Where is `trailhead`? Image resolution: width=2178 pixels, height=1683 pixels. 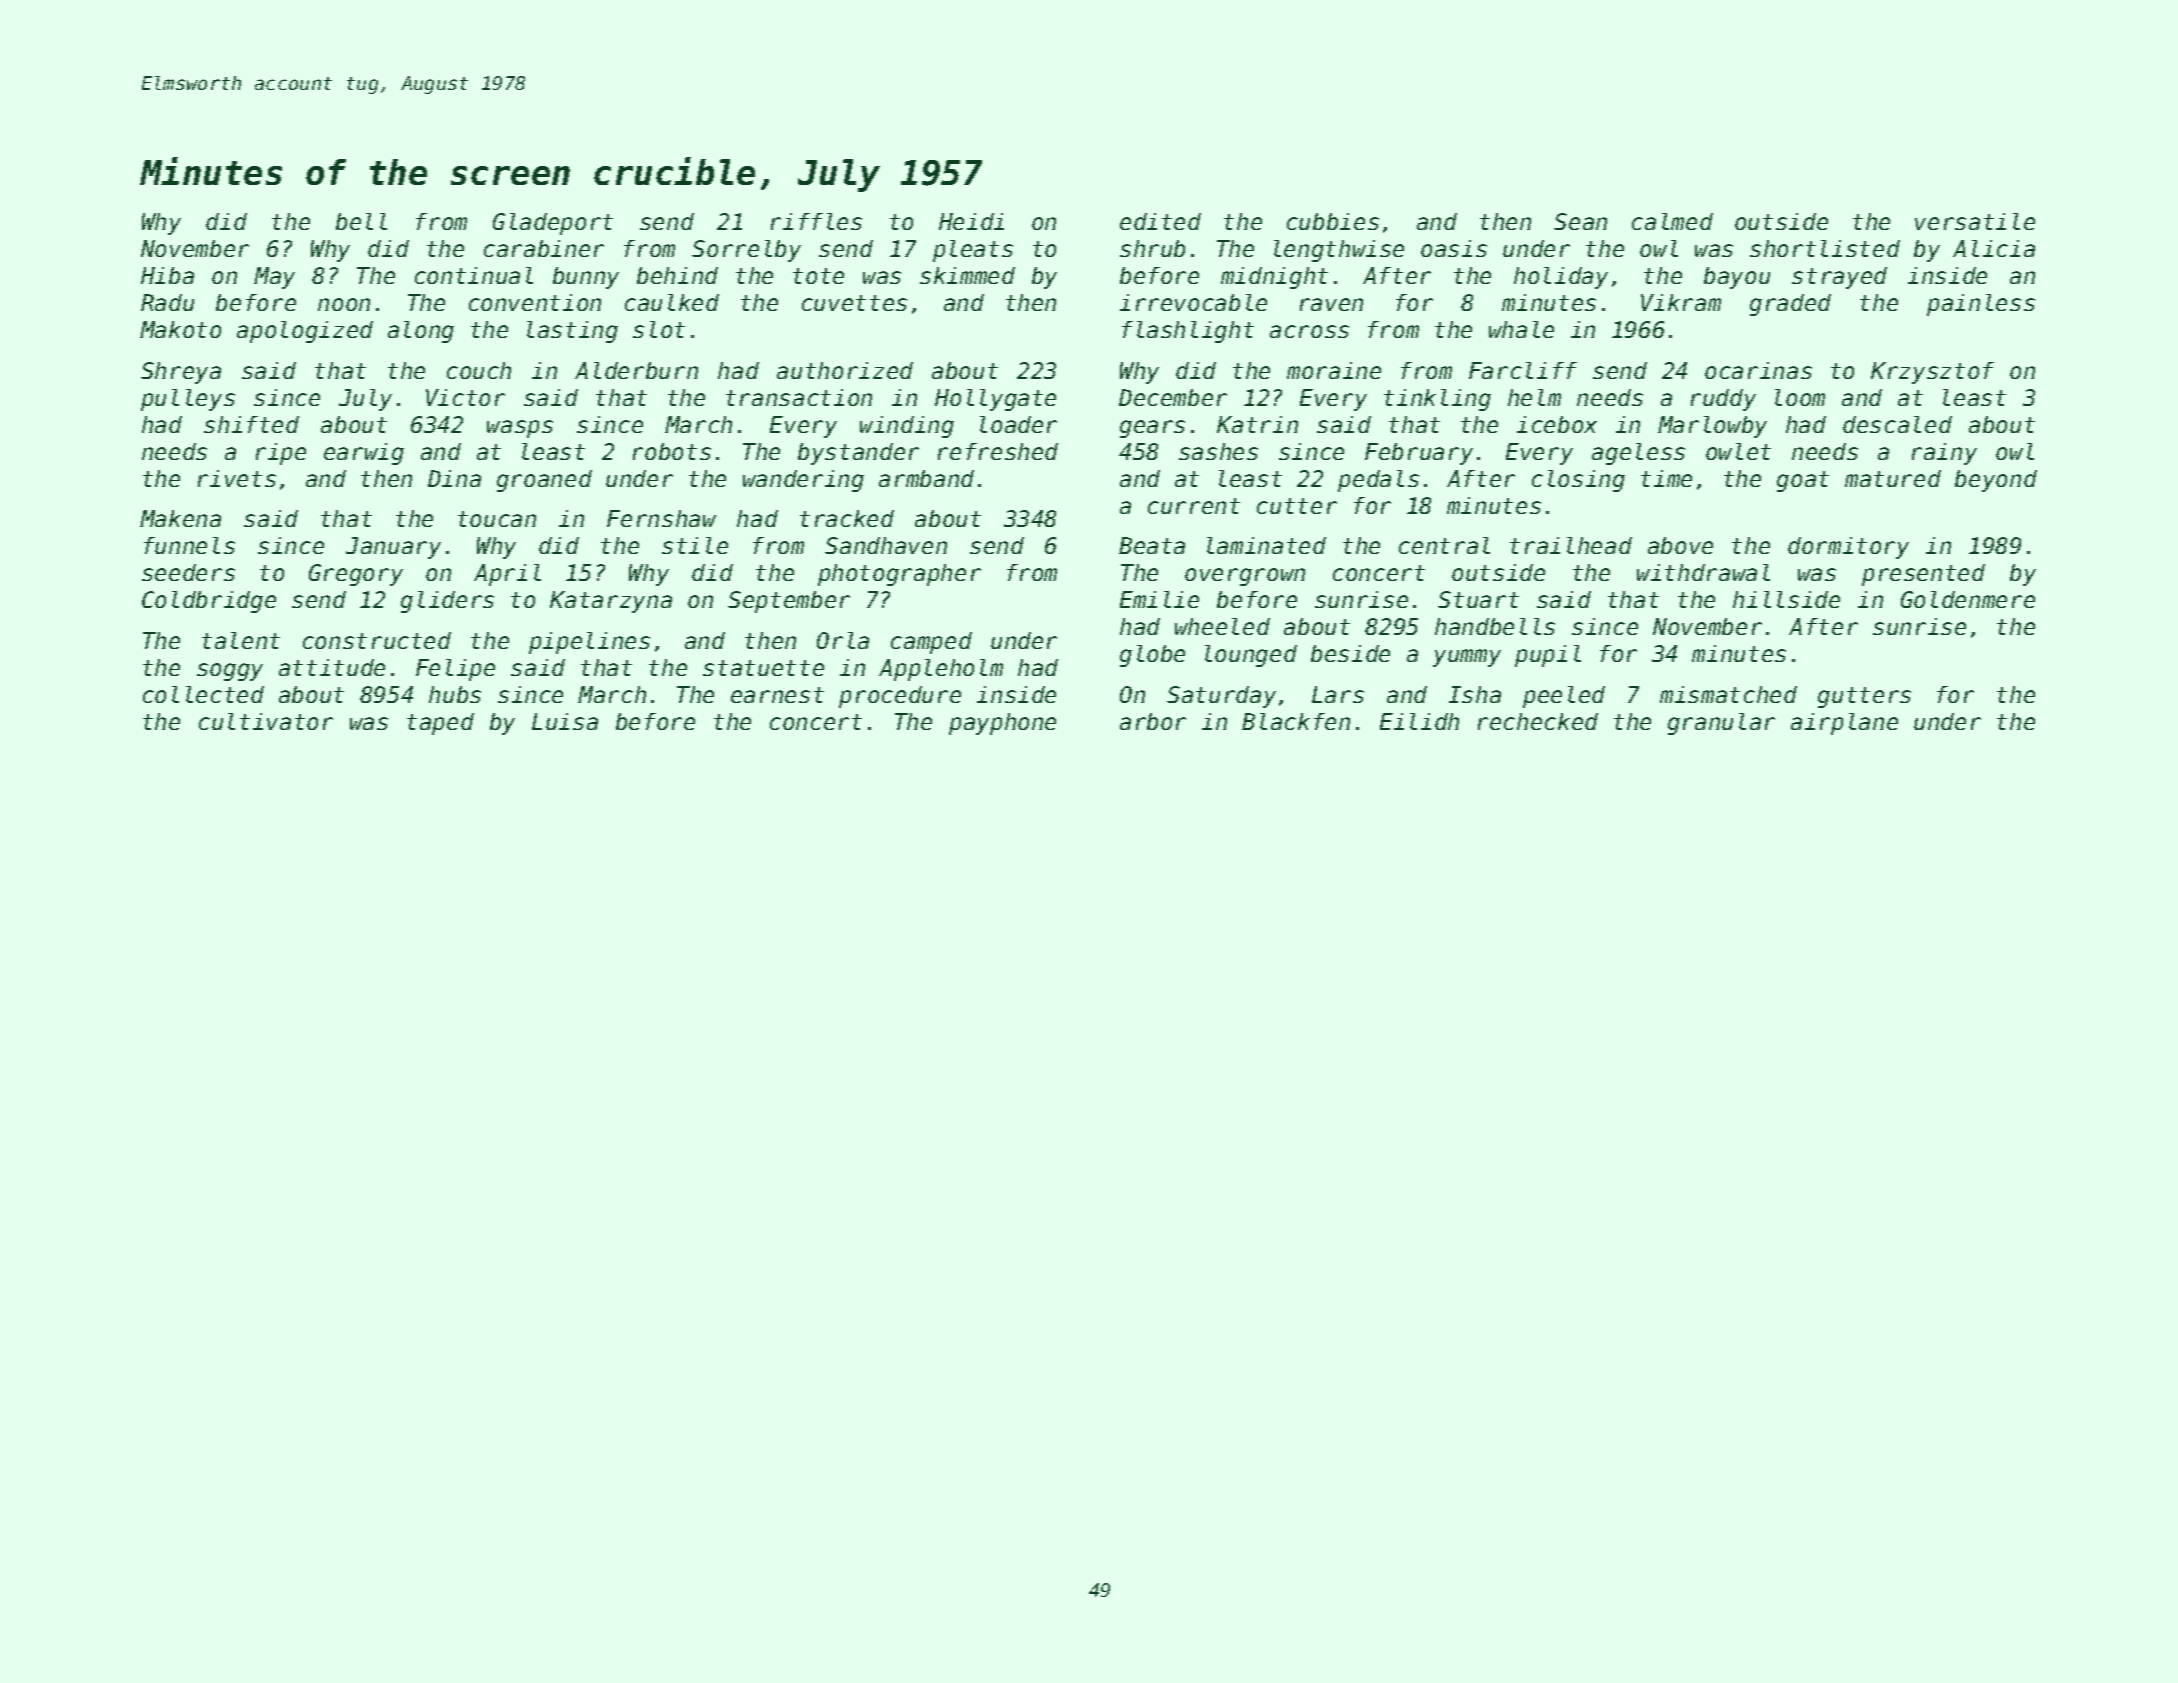 trailhead is located at coordinates (1571, 545).
